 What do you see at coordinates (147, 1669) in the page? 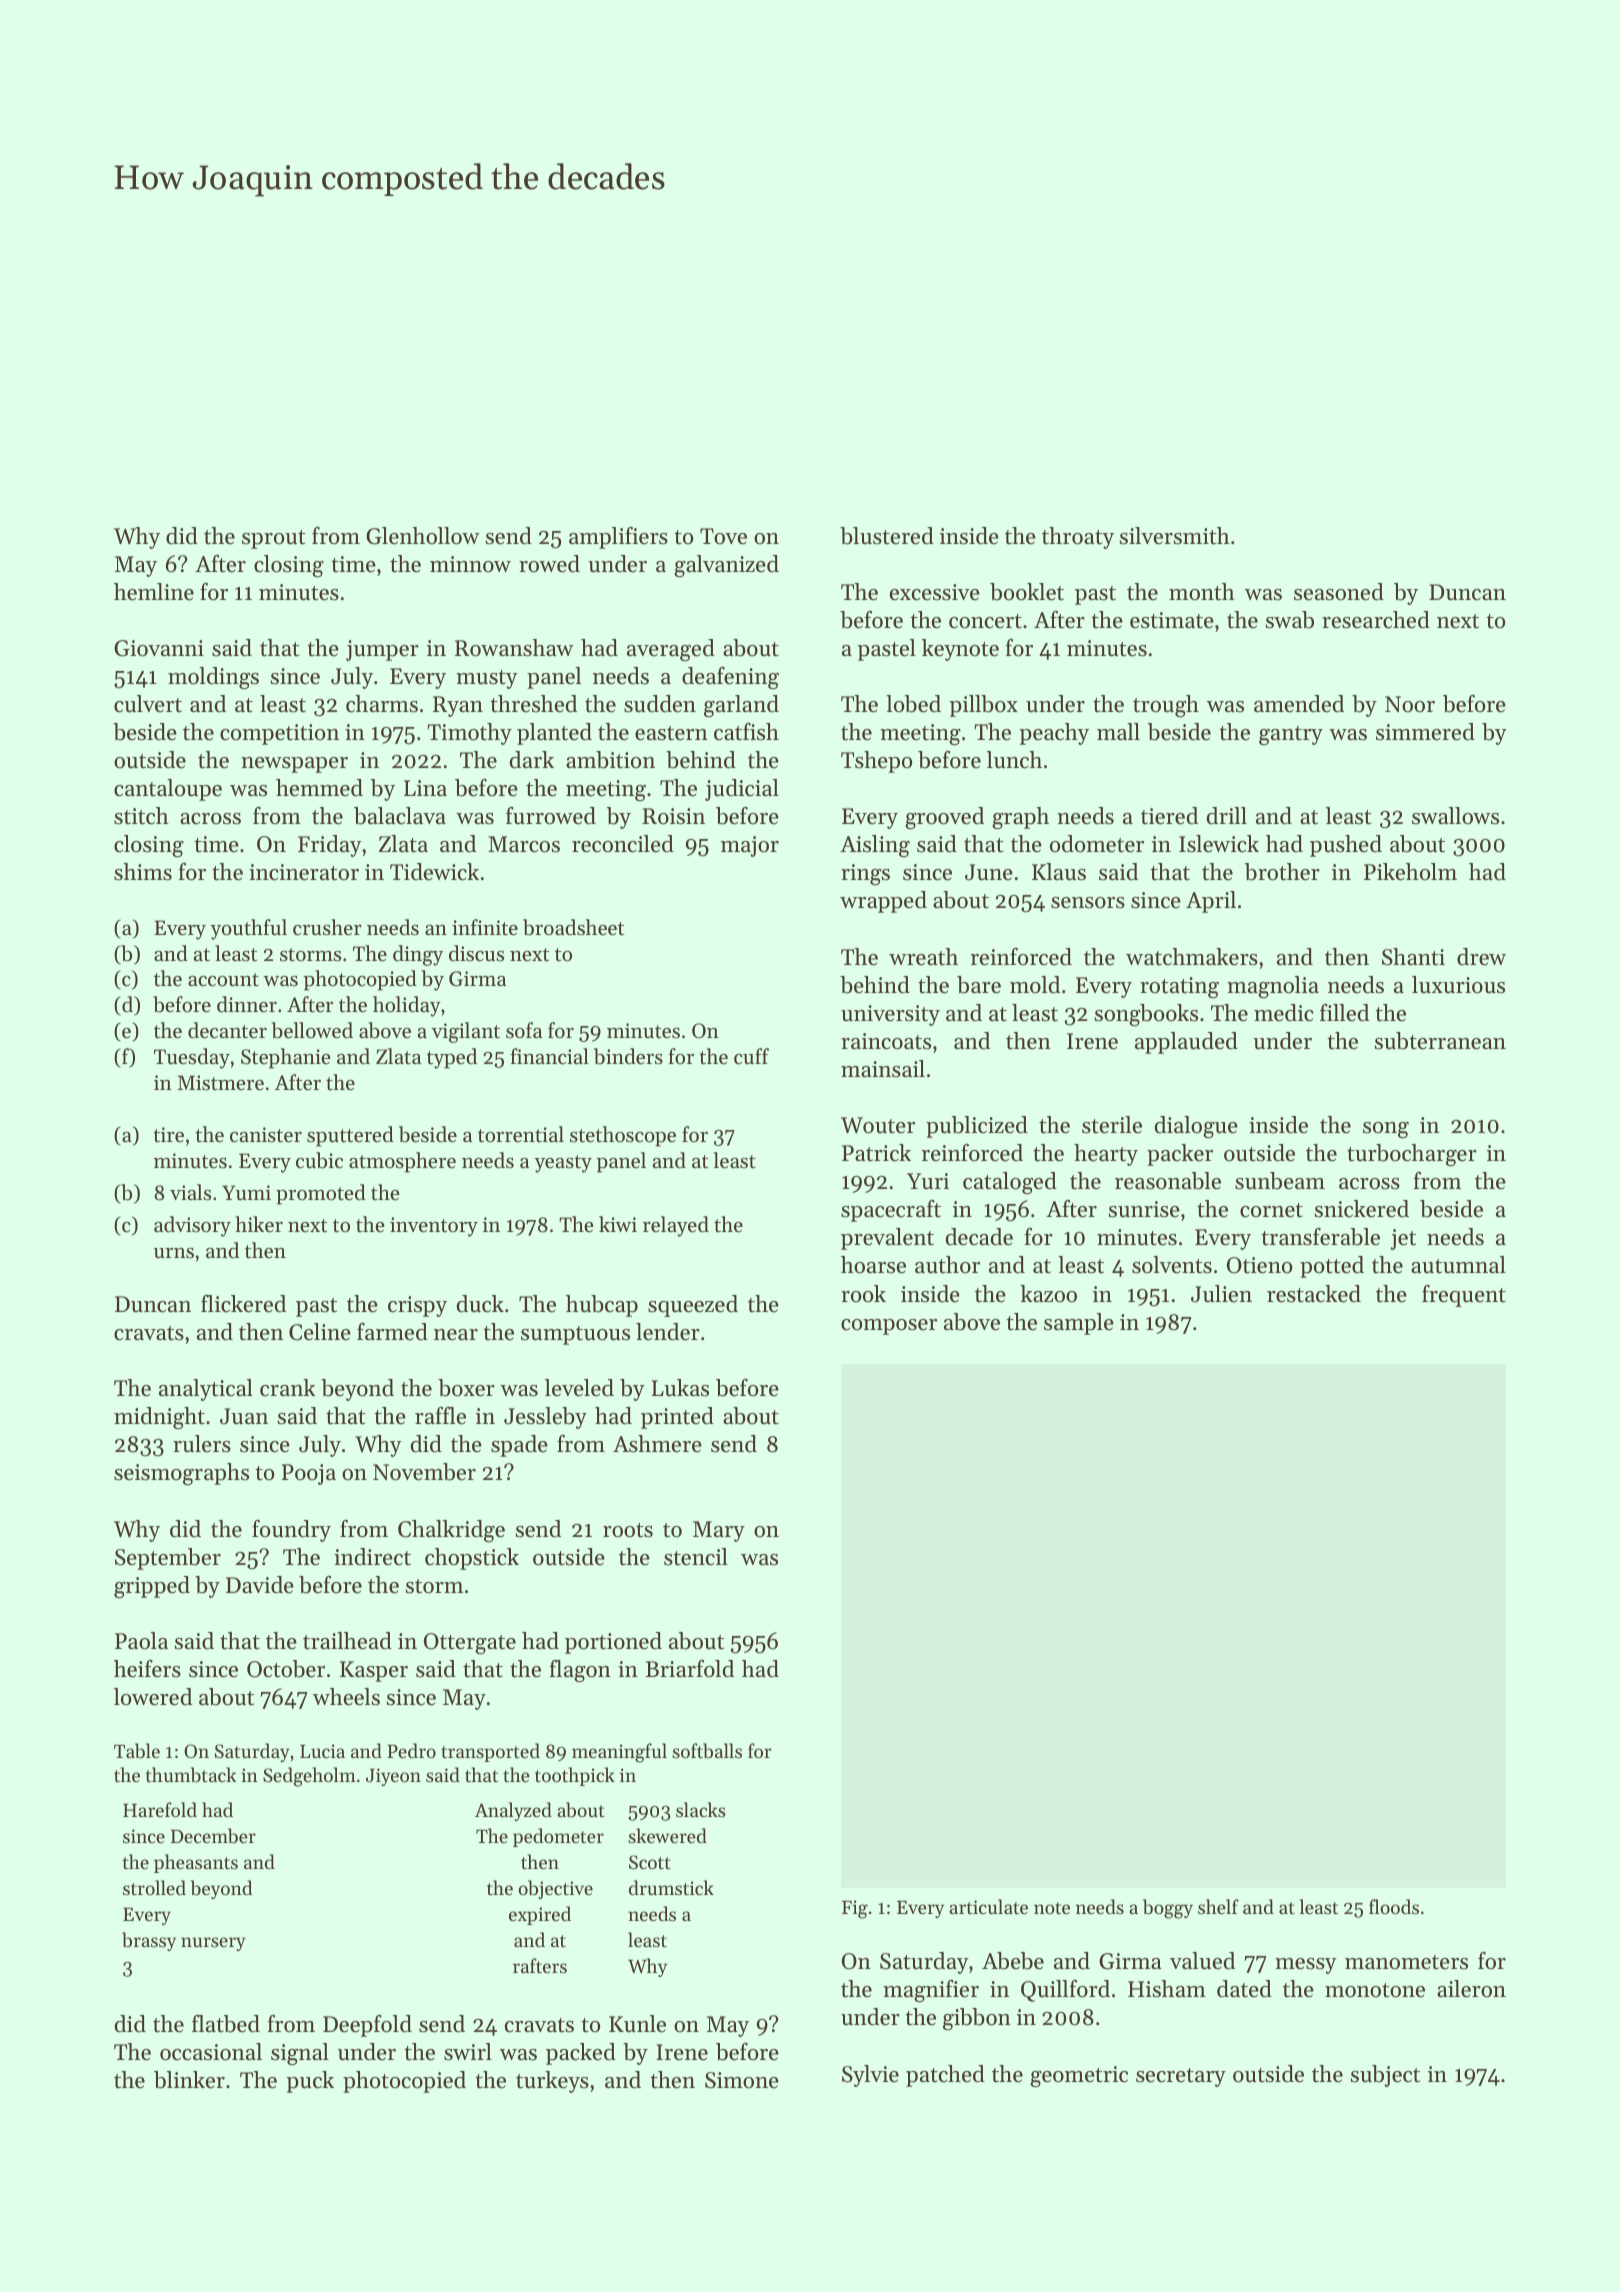
I see `heifers` at bounding box center [147, 1669].
